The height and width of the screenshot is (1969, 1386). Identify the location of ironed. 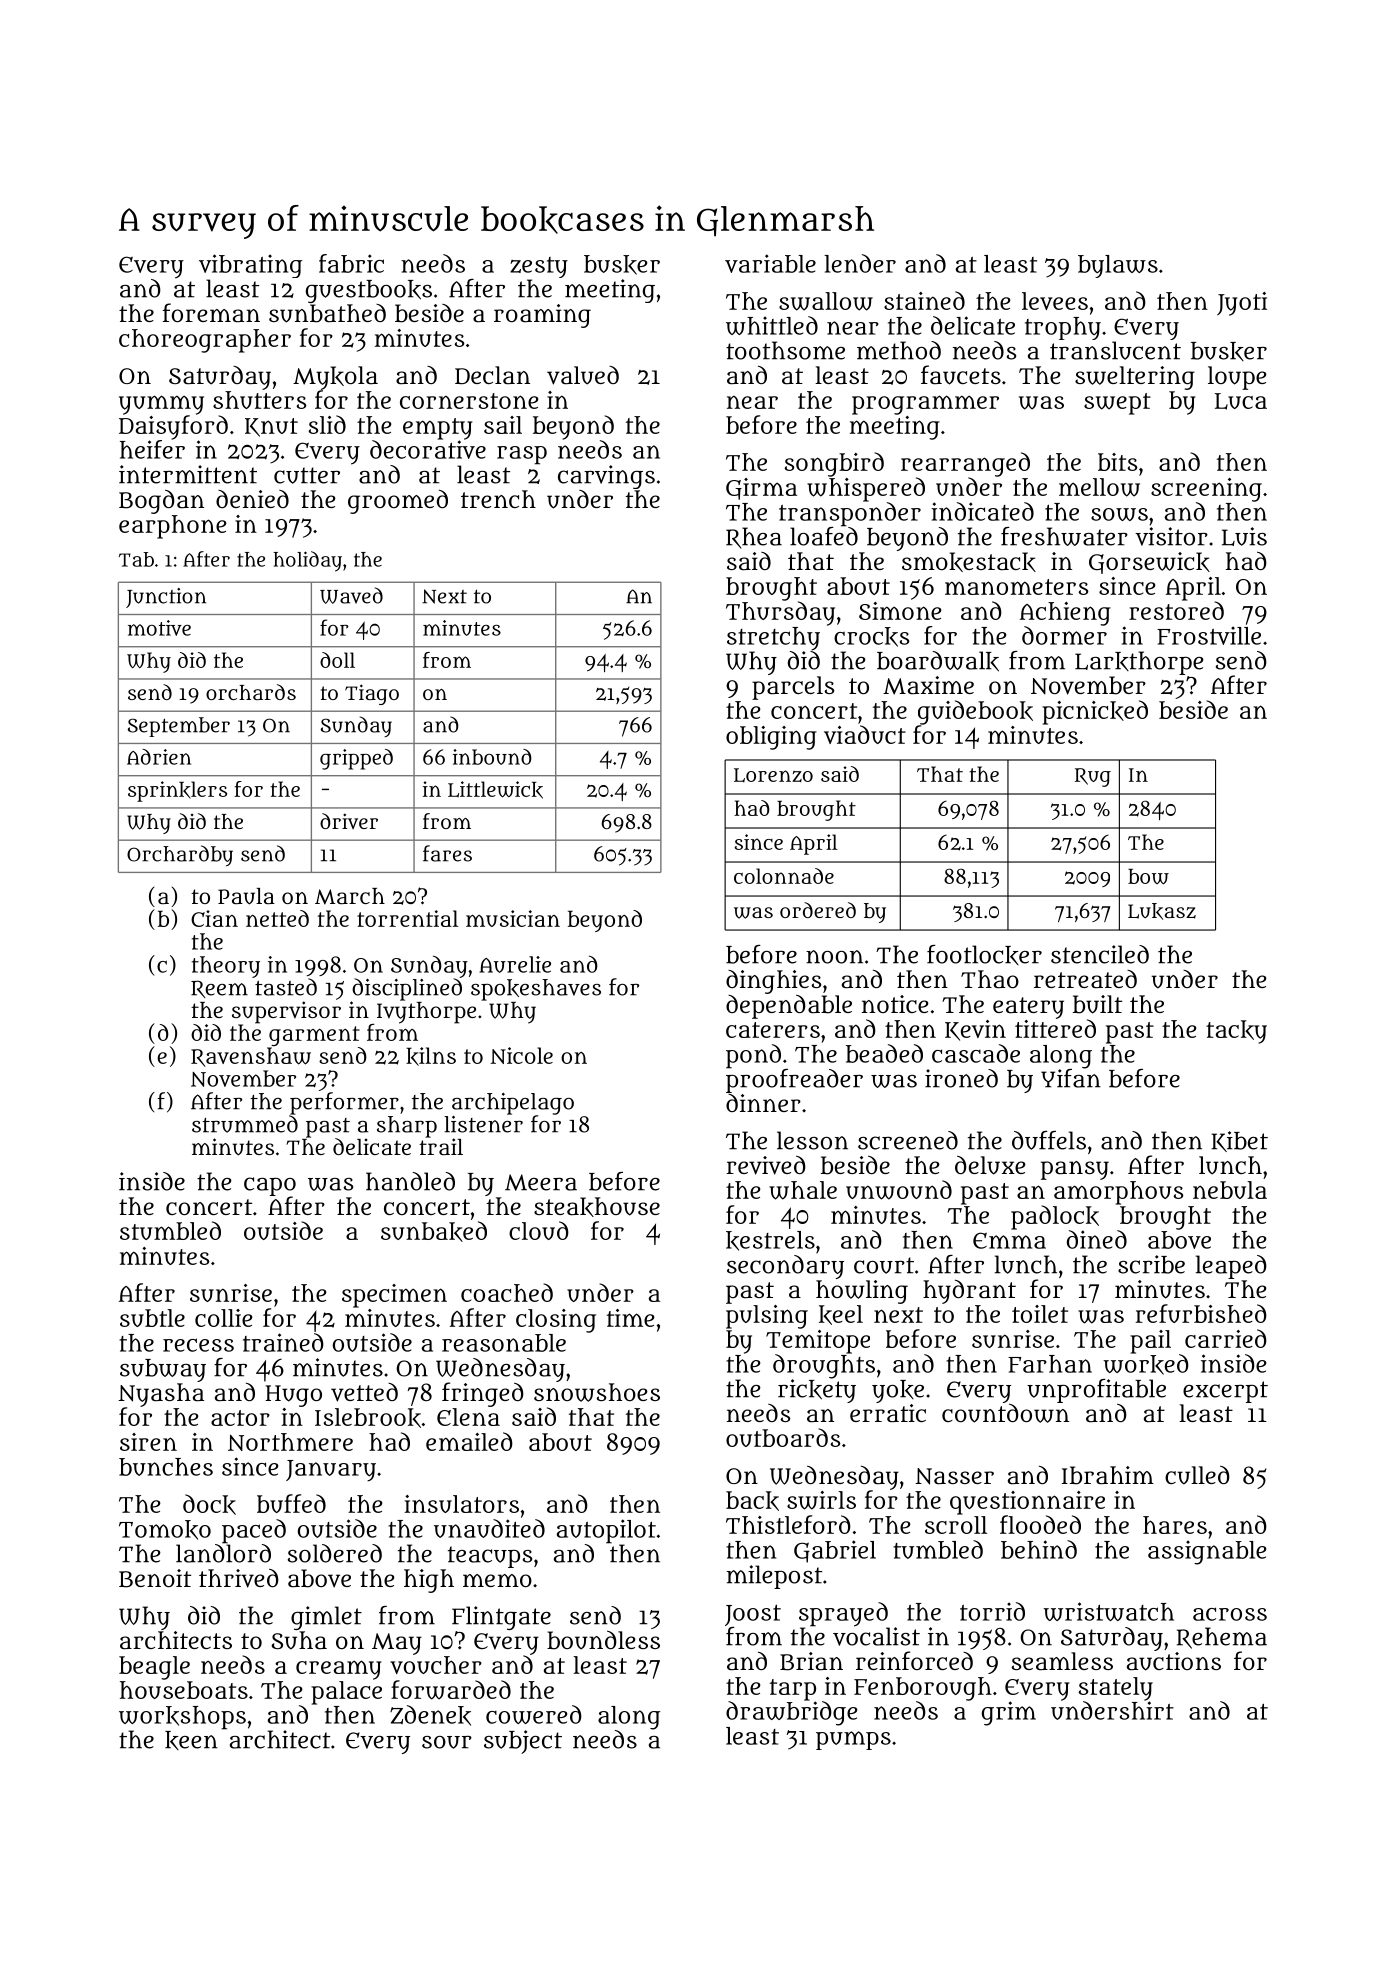
(961, 1078).
